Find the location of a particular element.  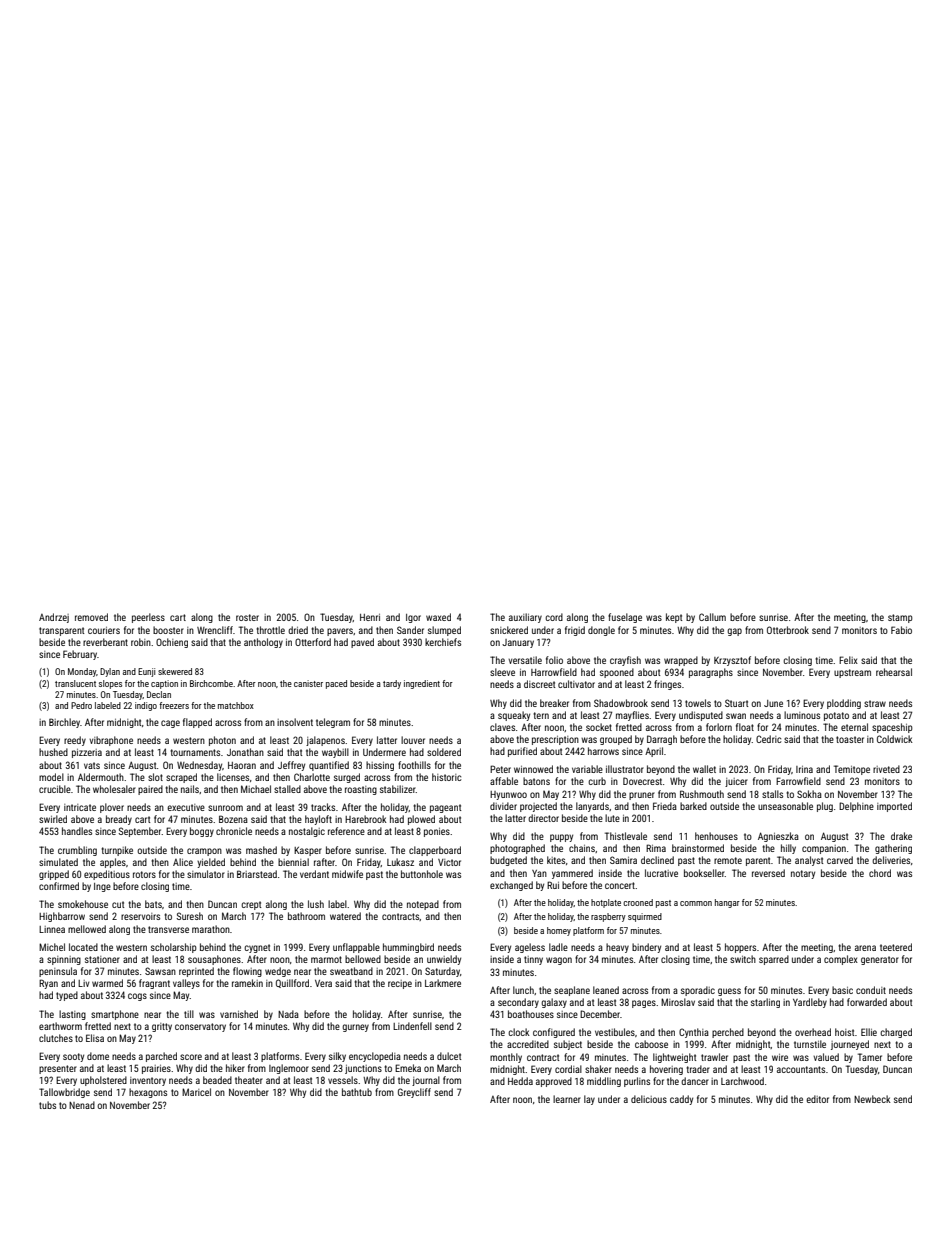

photon is located at coordinates (222, 741).
